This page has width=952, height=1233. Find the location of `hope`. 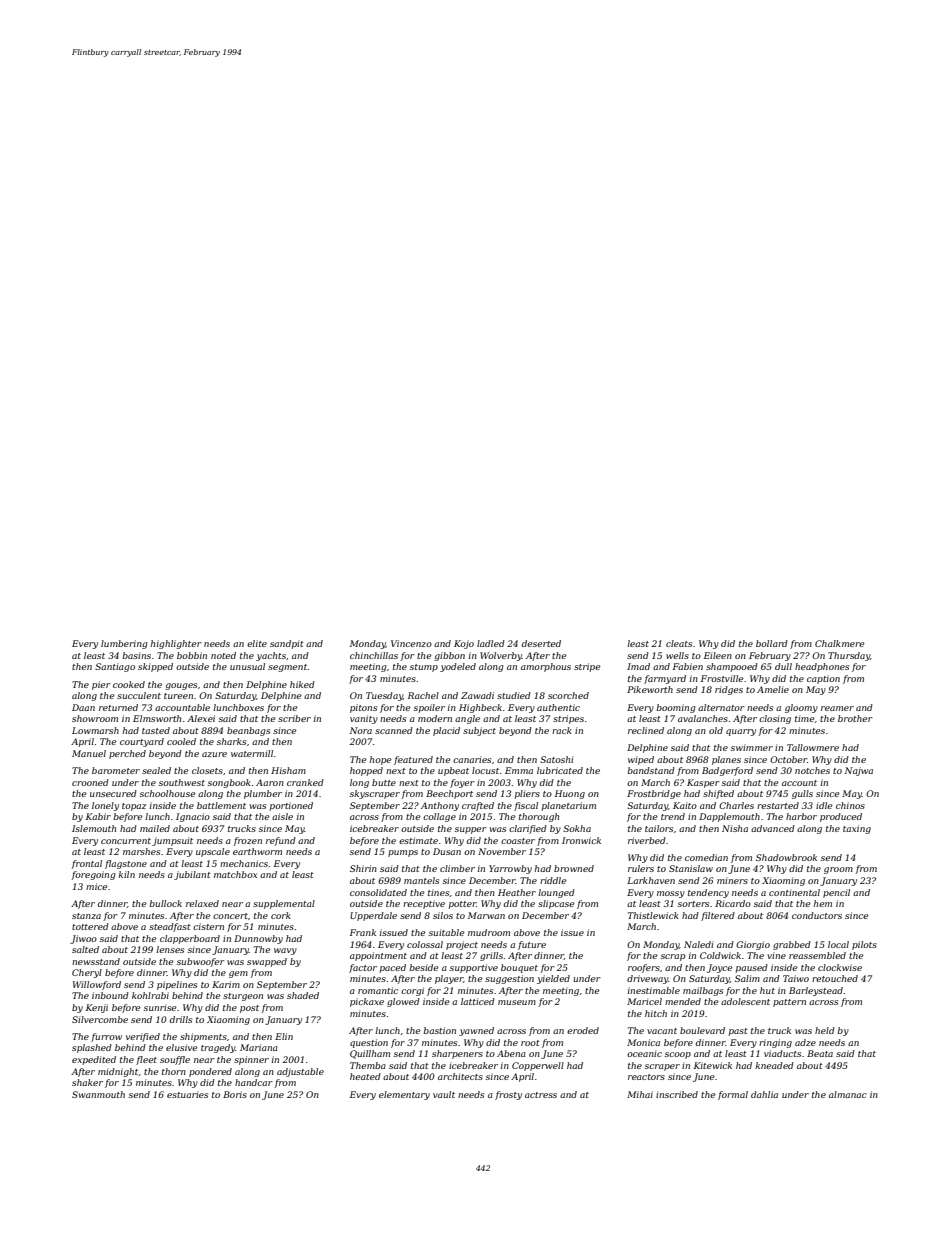

hope is located at coordinates (381, 760).
